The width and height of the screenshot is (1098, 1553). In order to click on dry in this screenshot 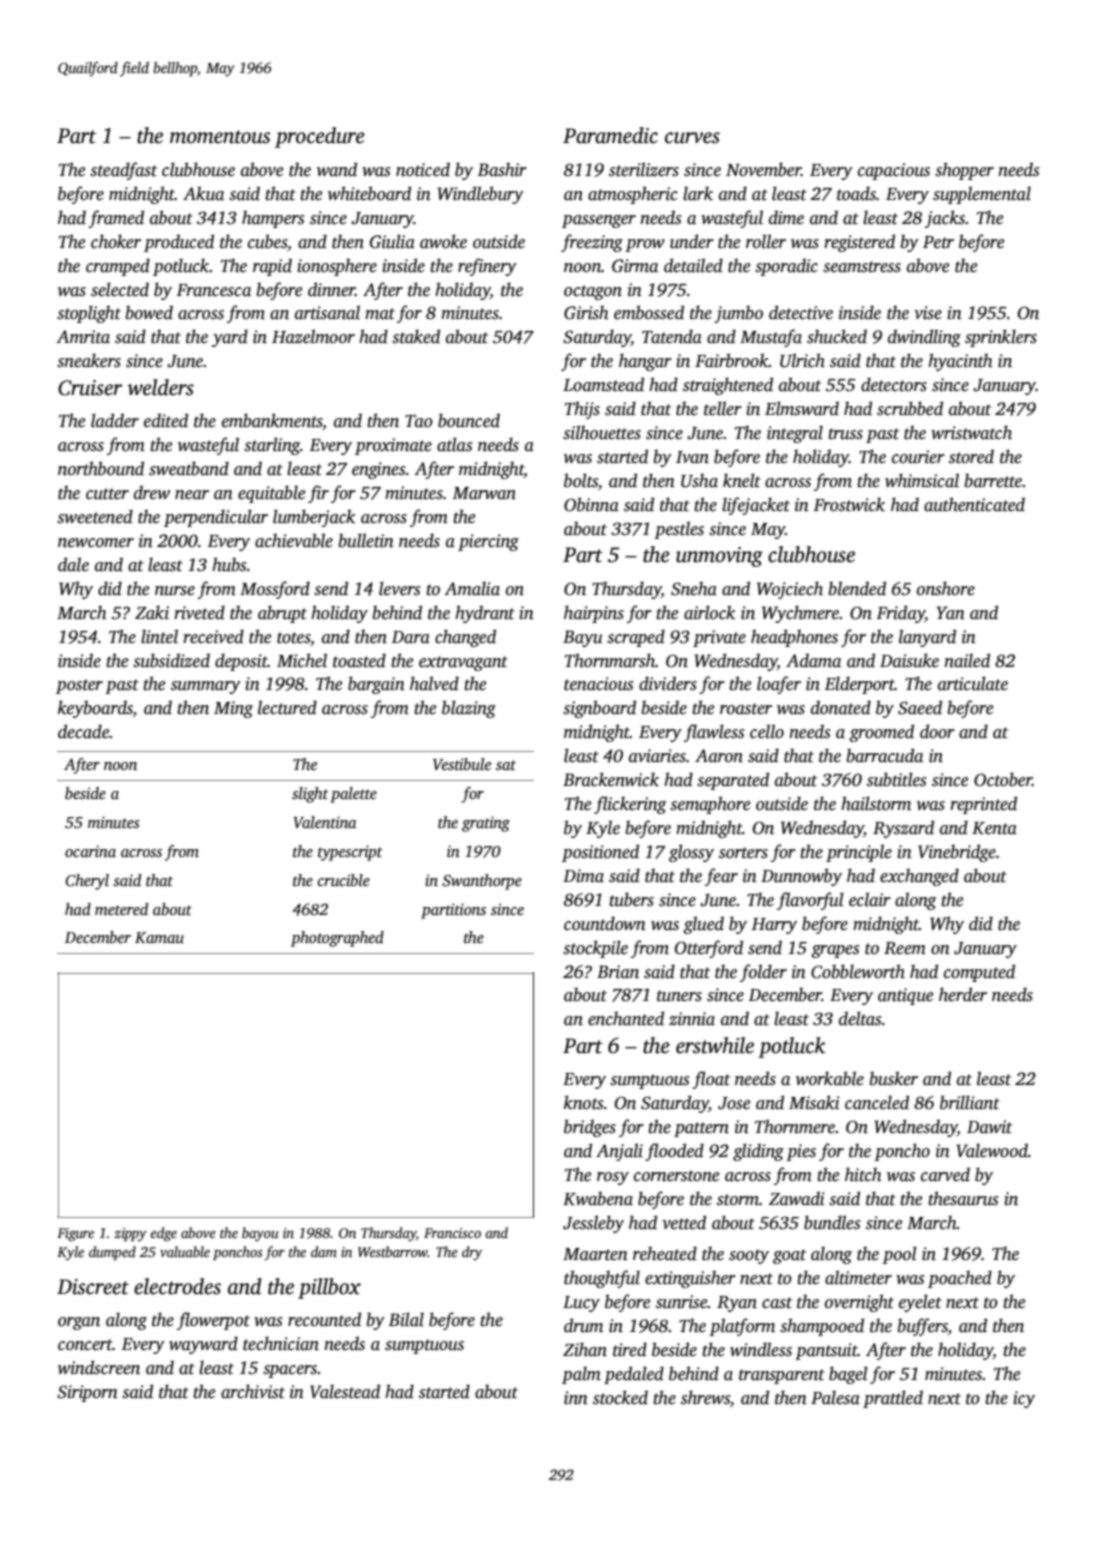, I will do `click(472, 1253)`.
